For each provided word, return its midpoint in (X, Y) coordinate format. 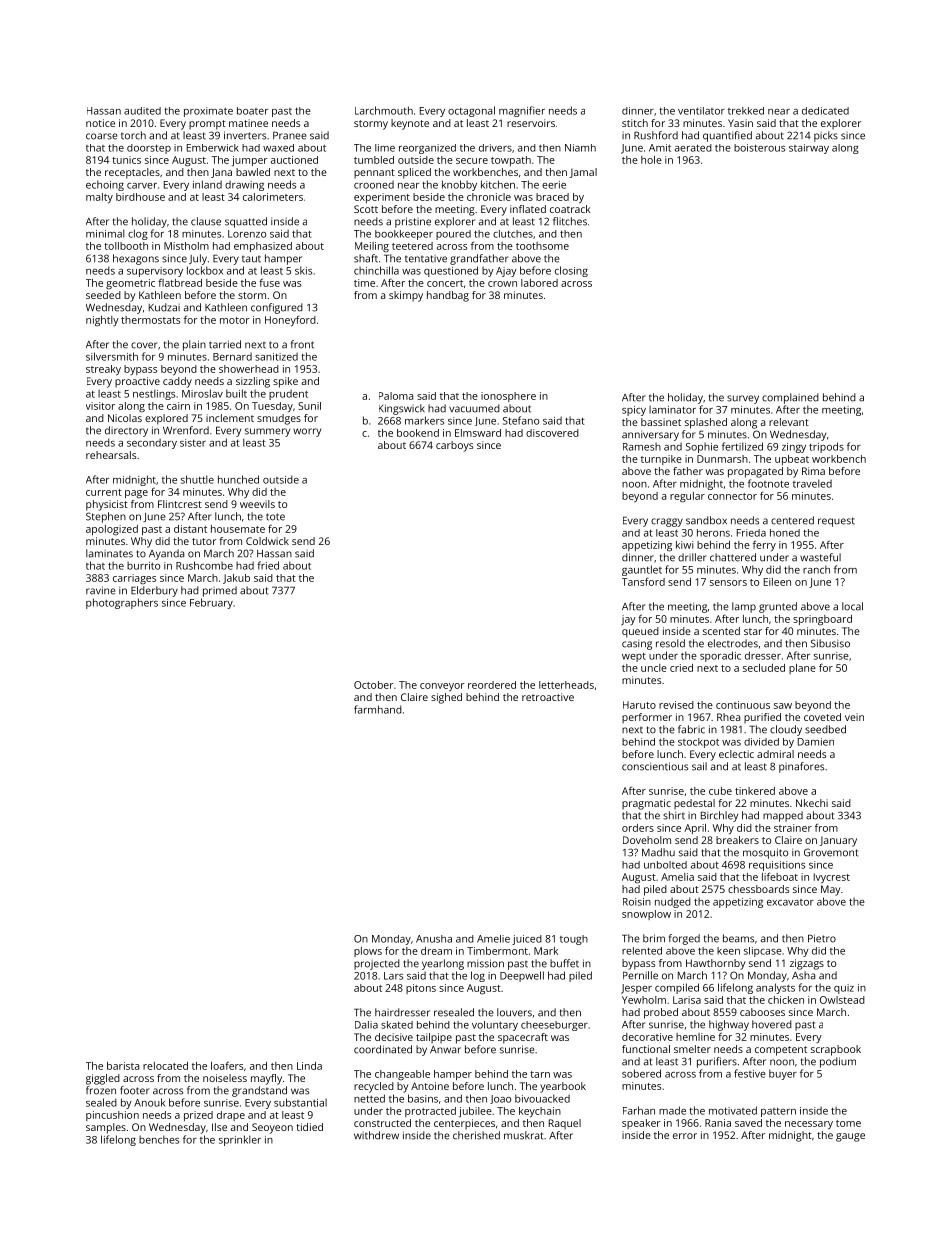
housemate (238, 529)
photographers (122, 603)
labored (539, 283)
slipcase (763, 952)
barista (123, 1066)
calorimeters (273, 197)
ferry (764, 545)
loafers (227, 1065)
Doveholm (647, 840)
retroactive (548, 697)
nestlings (154, 394)
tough (574, 940)
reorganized (427, 149)
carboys (454, 446)
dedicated (825, 111)
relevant (789, 422)
